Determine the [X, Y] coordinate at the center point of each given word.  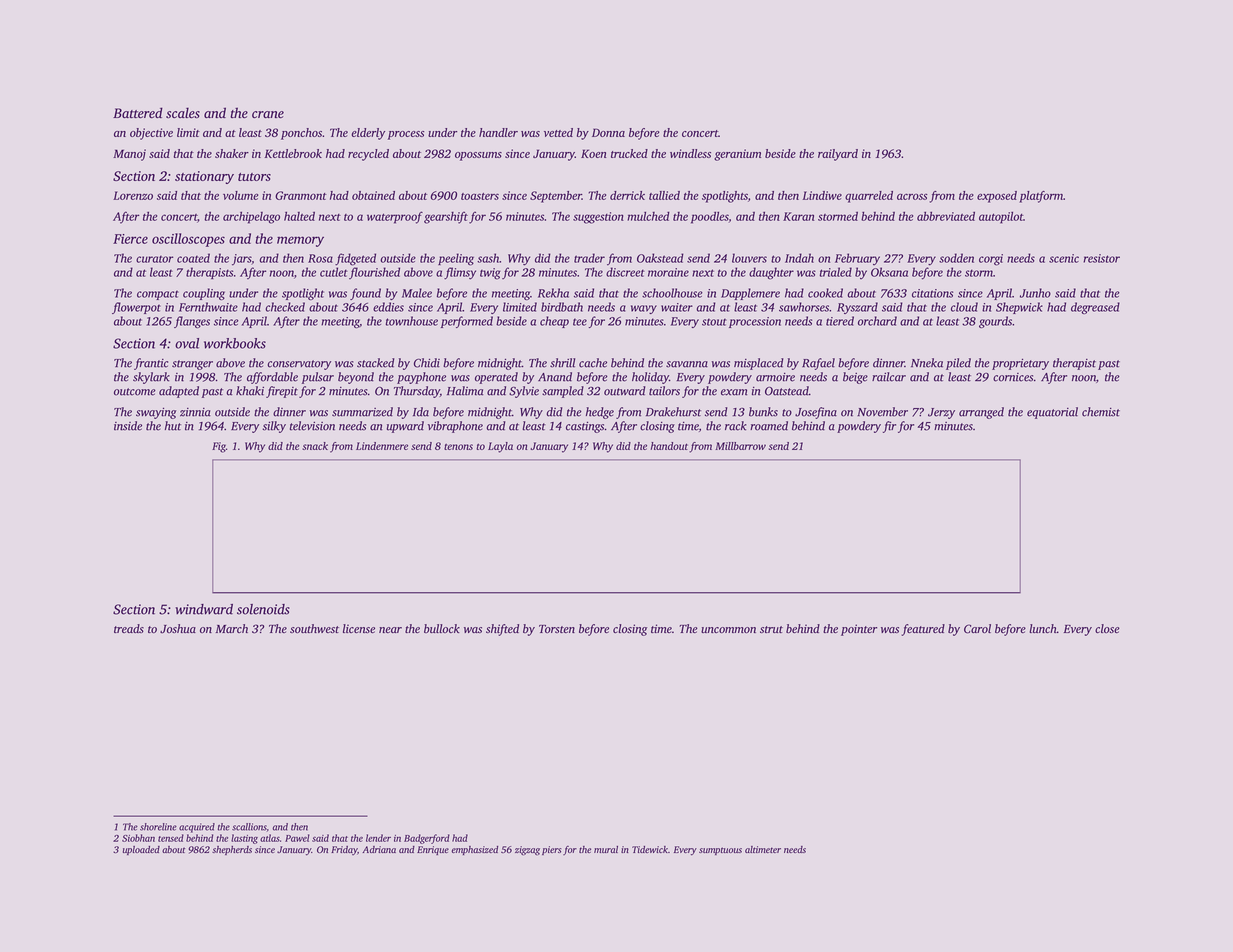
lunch [1043, 628]
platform [1041, 197]
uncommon [728, 630]
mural [606, 849]
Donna [608, 132]
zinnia [195, 412]
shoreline [158, 827]
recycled [368, 155]
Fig [219, 447]
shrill [562, 363]
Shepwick [1019, 308]
